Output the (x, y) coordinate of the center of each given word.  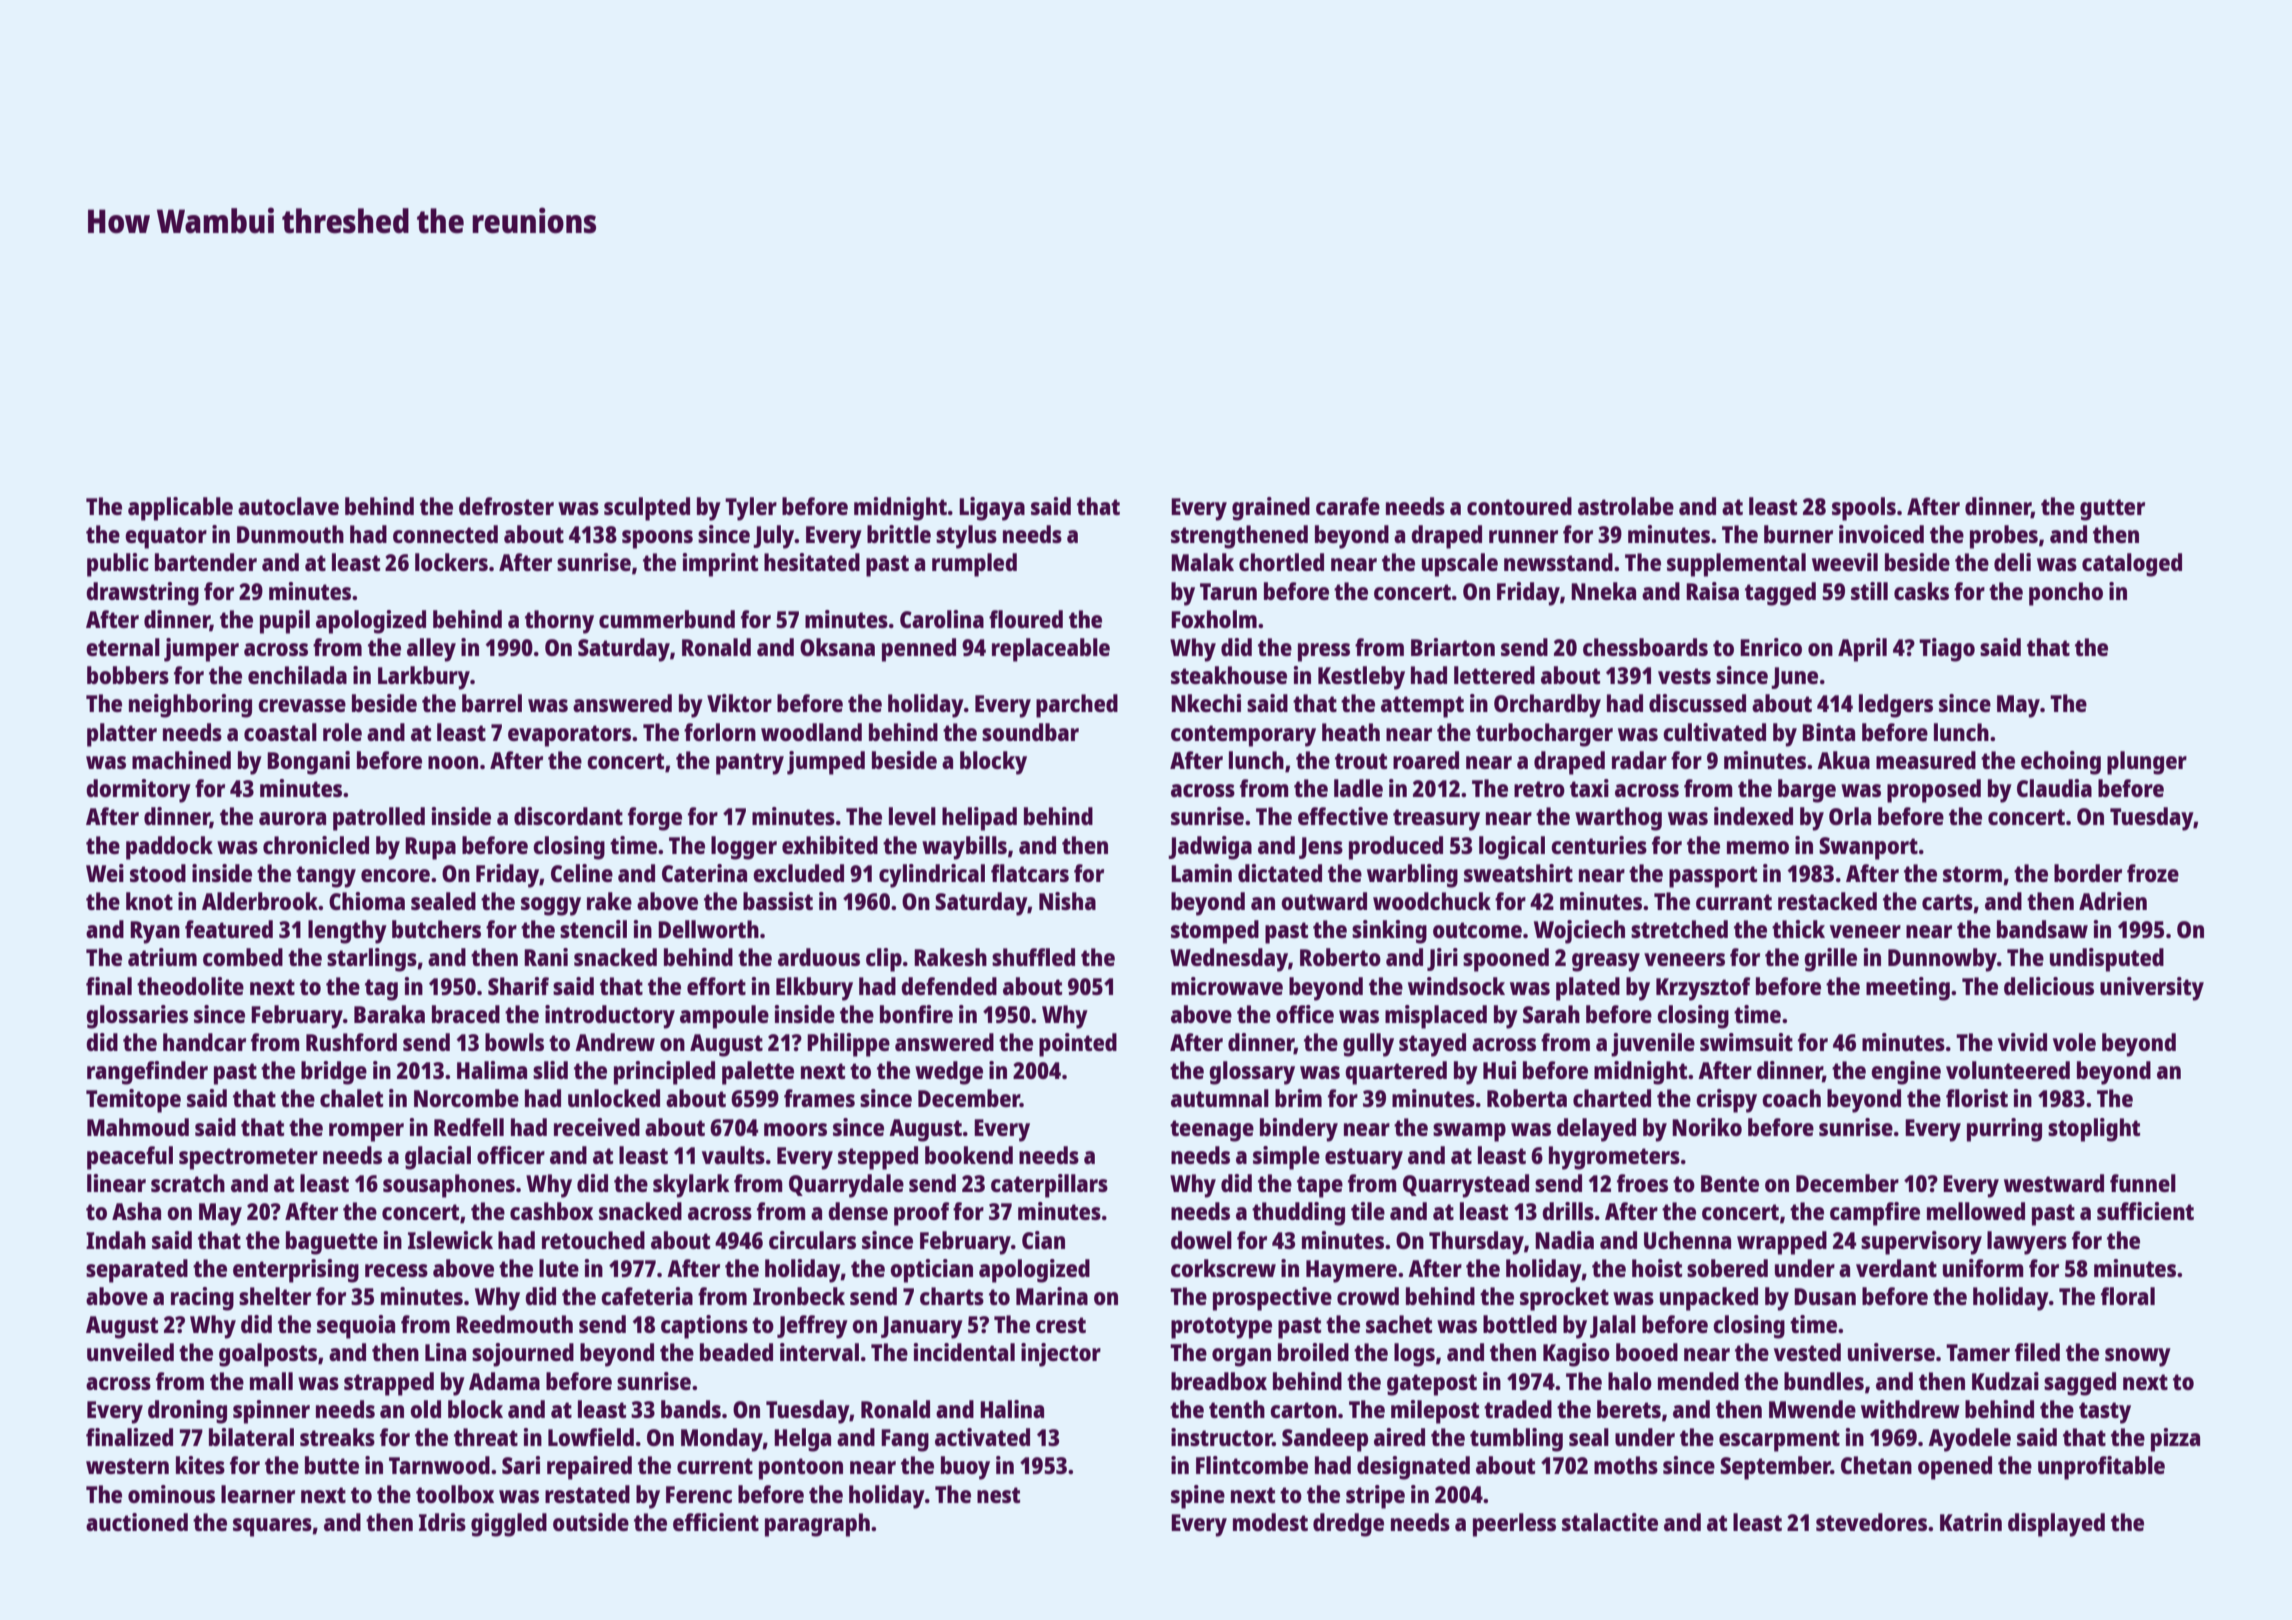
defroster (506, 506)
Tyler (751, 509)
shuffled (1033, 957)
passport (1713, 877)
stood (158, 873)
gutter (2112, 510)
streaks (337, 1437)
